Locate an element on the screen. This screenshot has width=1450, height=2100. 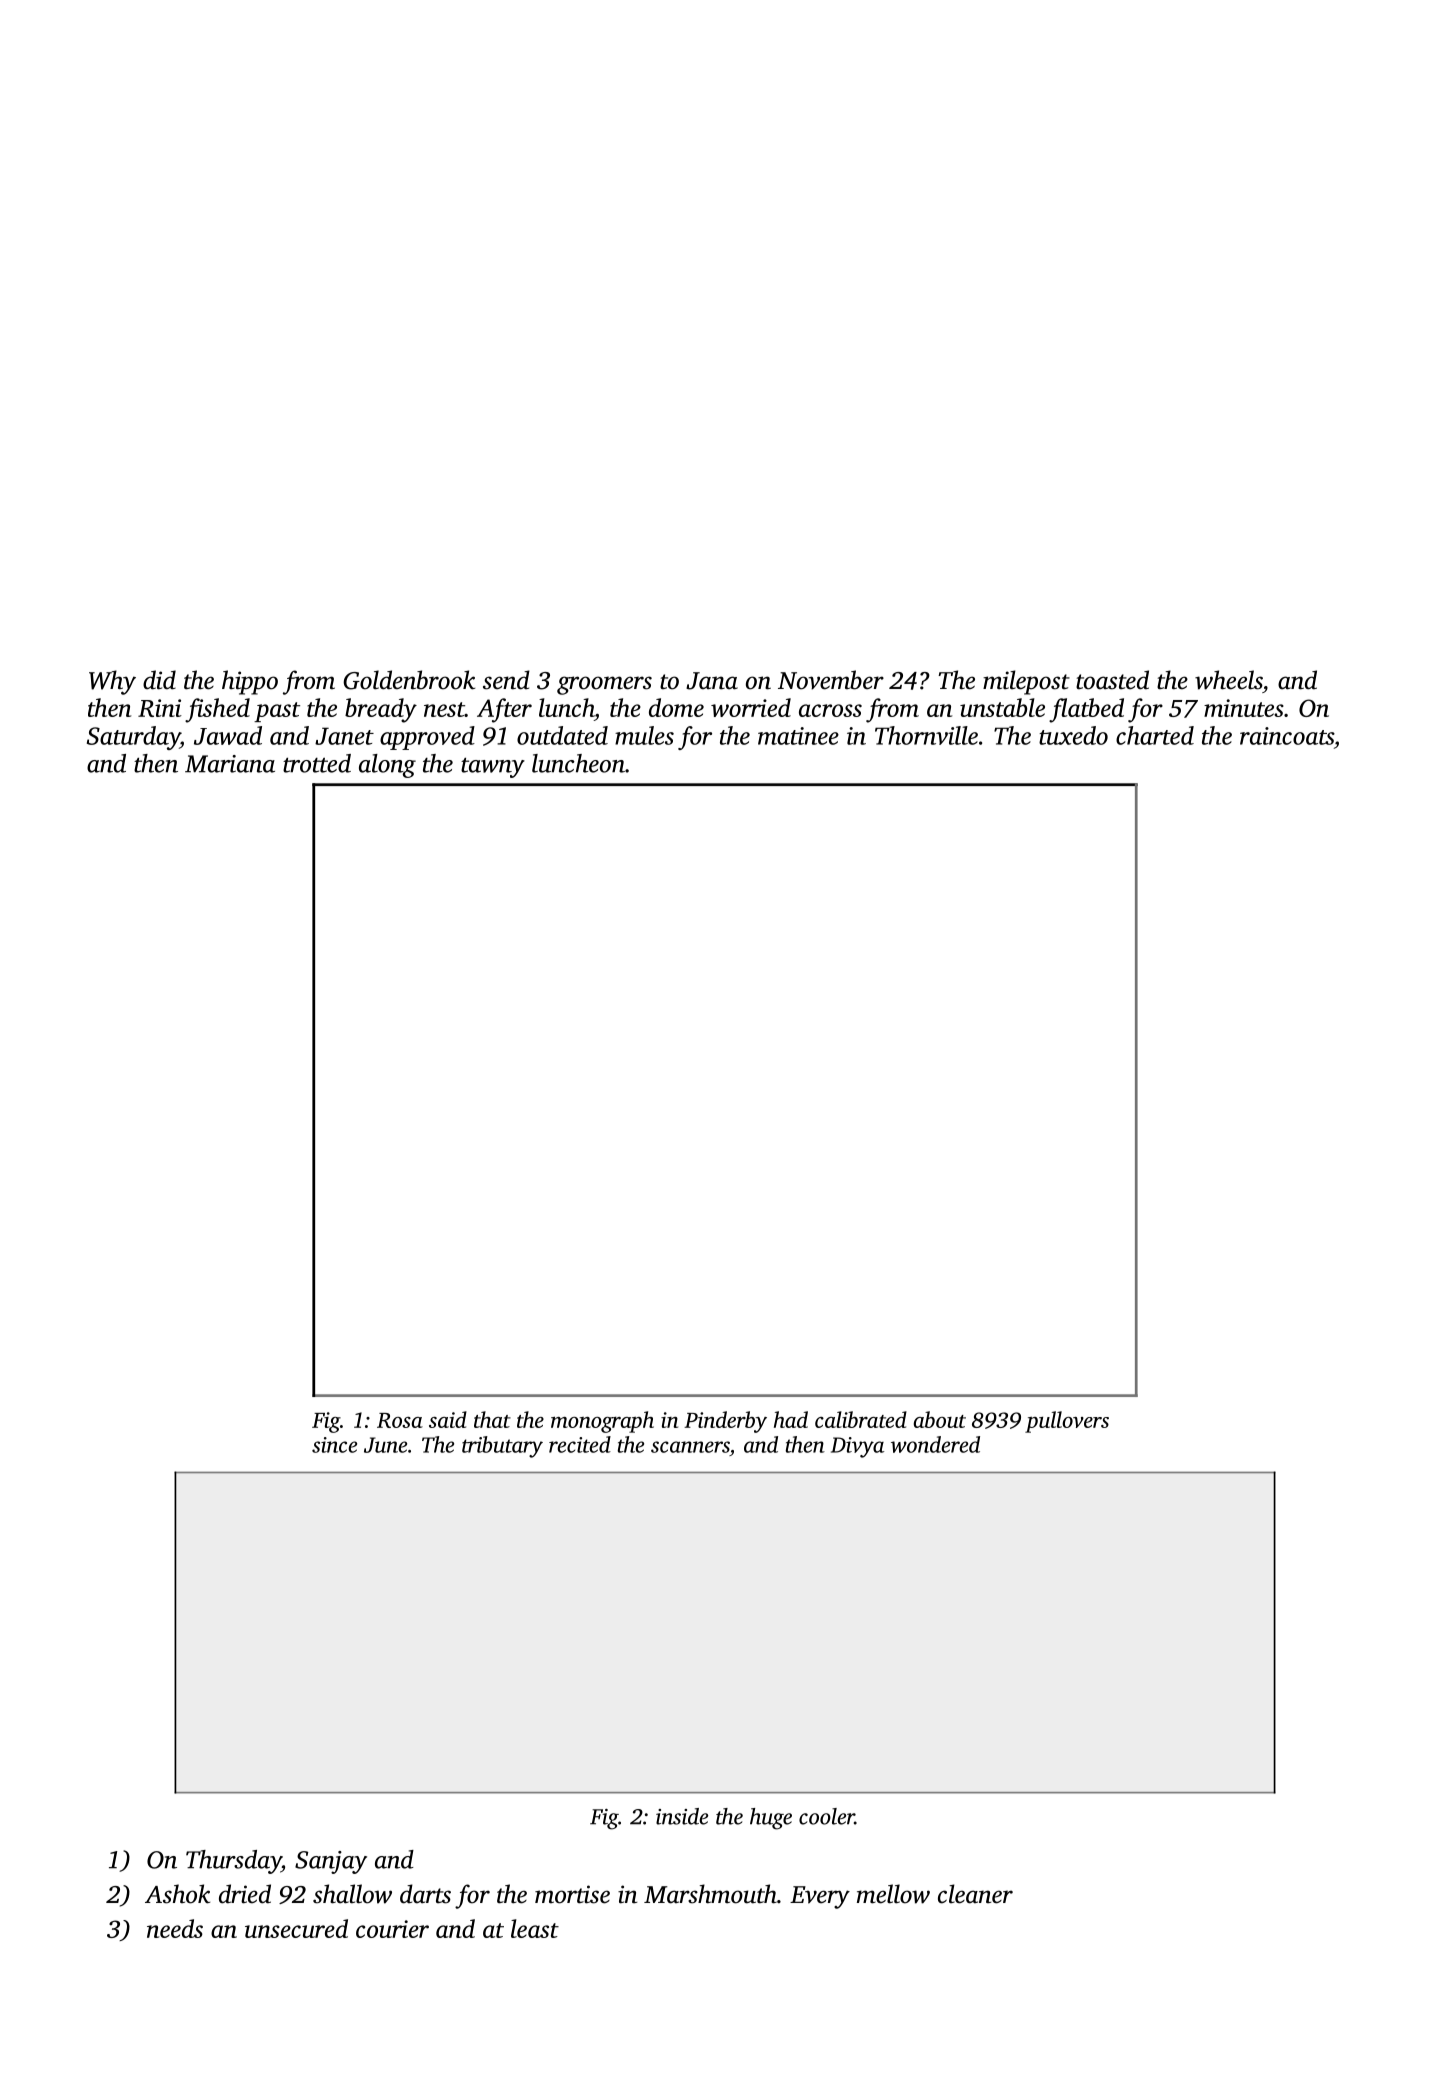
tawny is located at coordinates (493, 768).
